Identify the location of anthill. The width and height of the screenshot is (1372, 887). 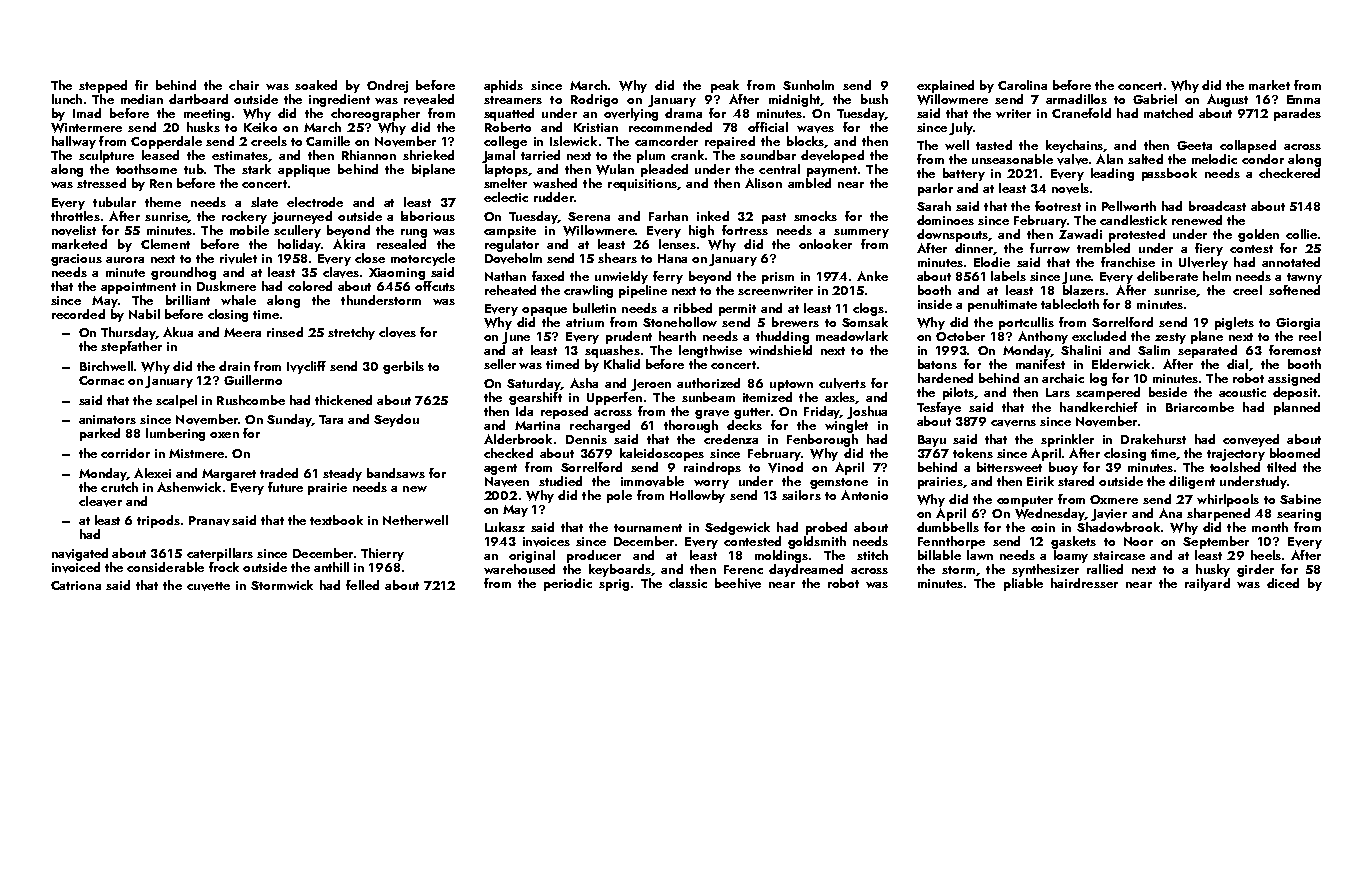
(331, 567).
